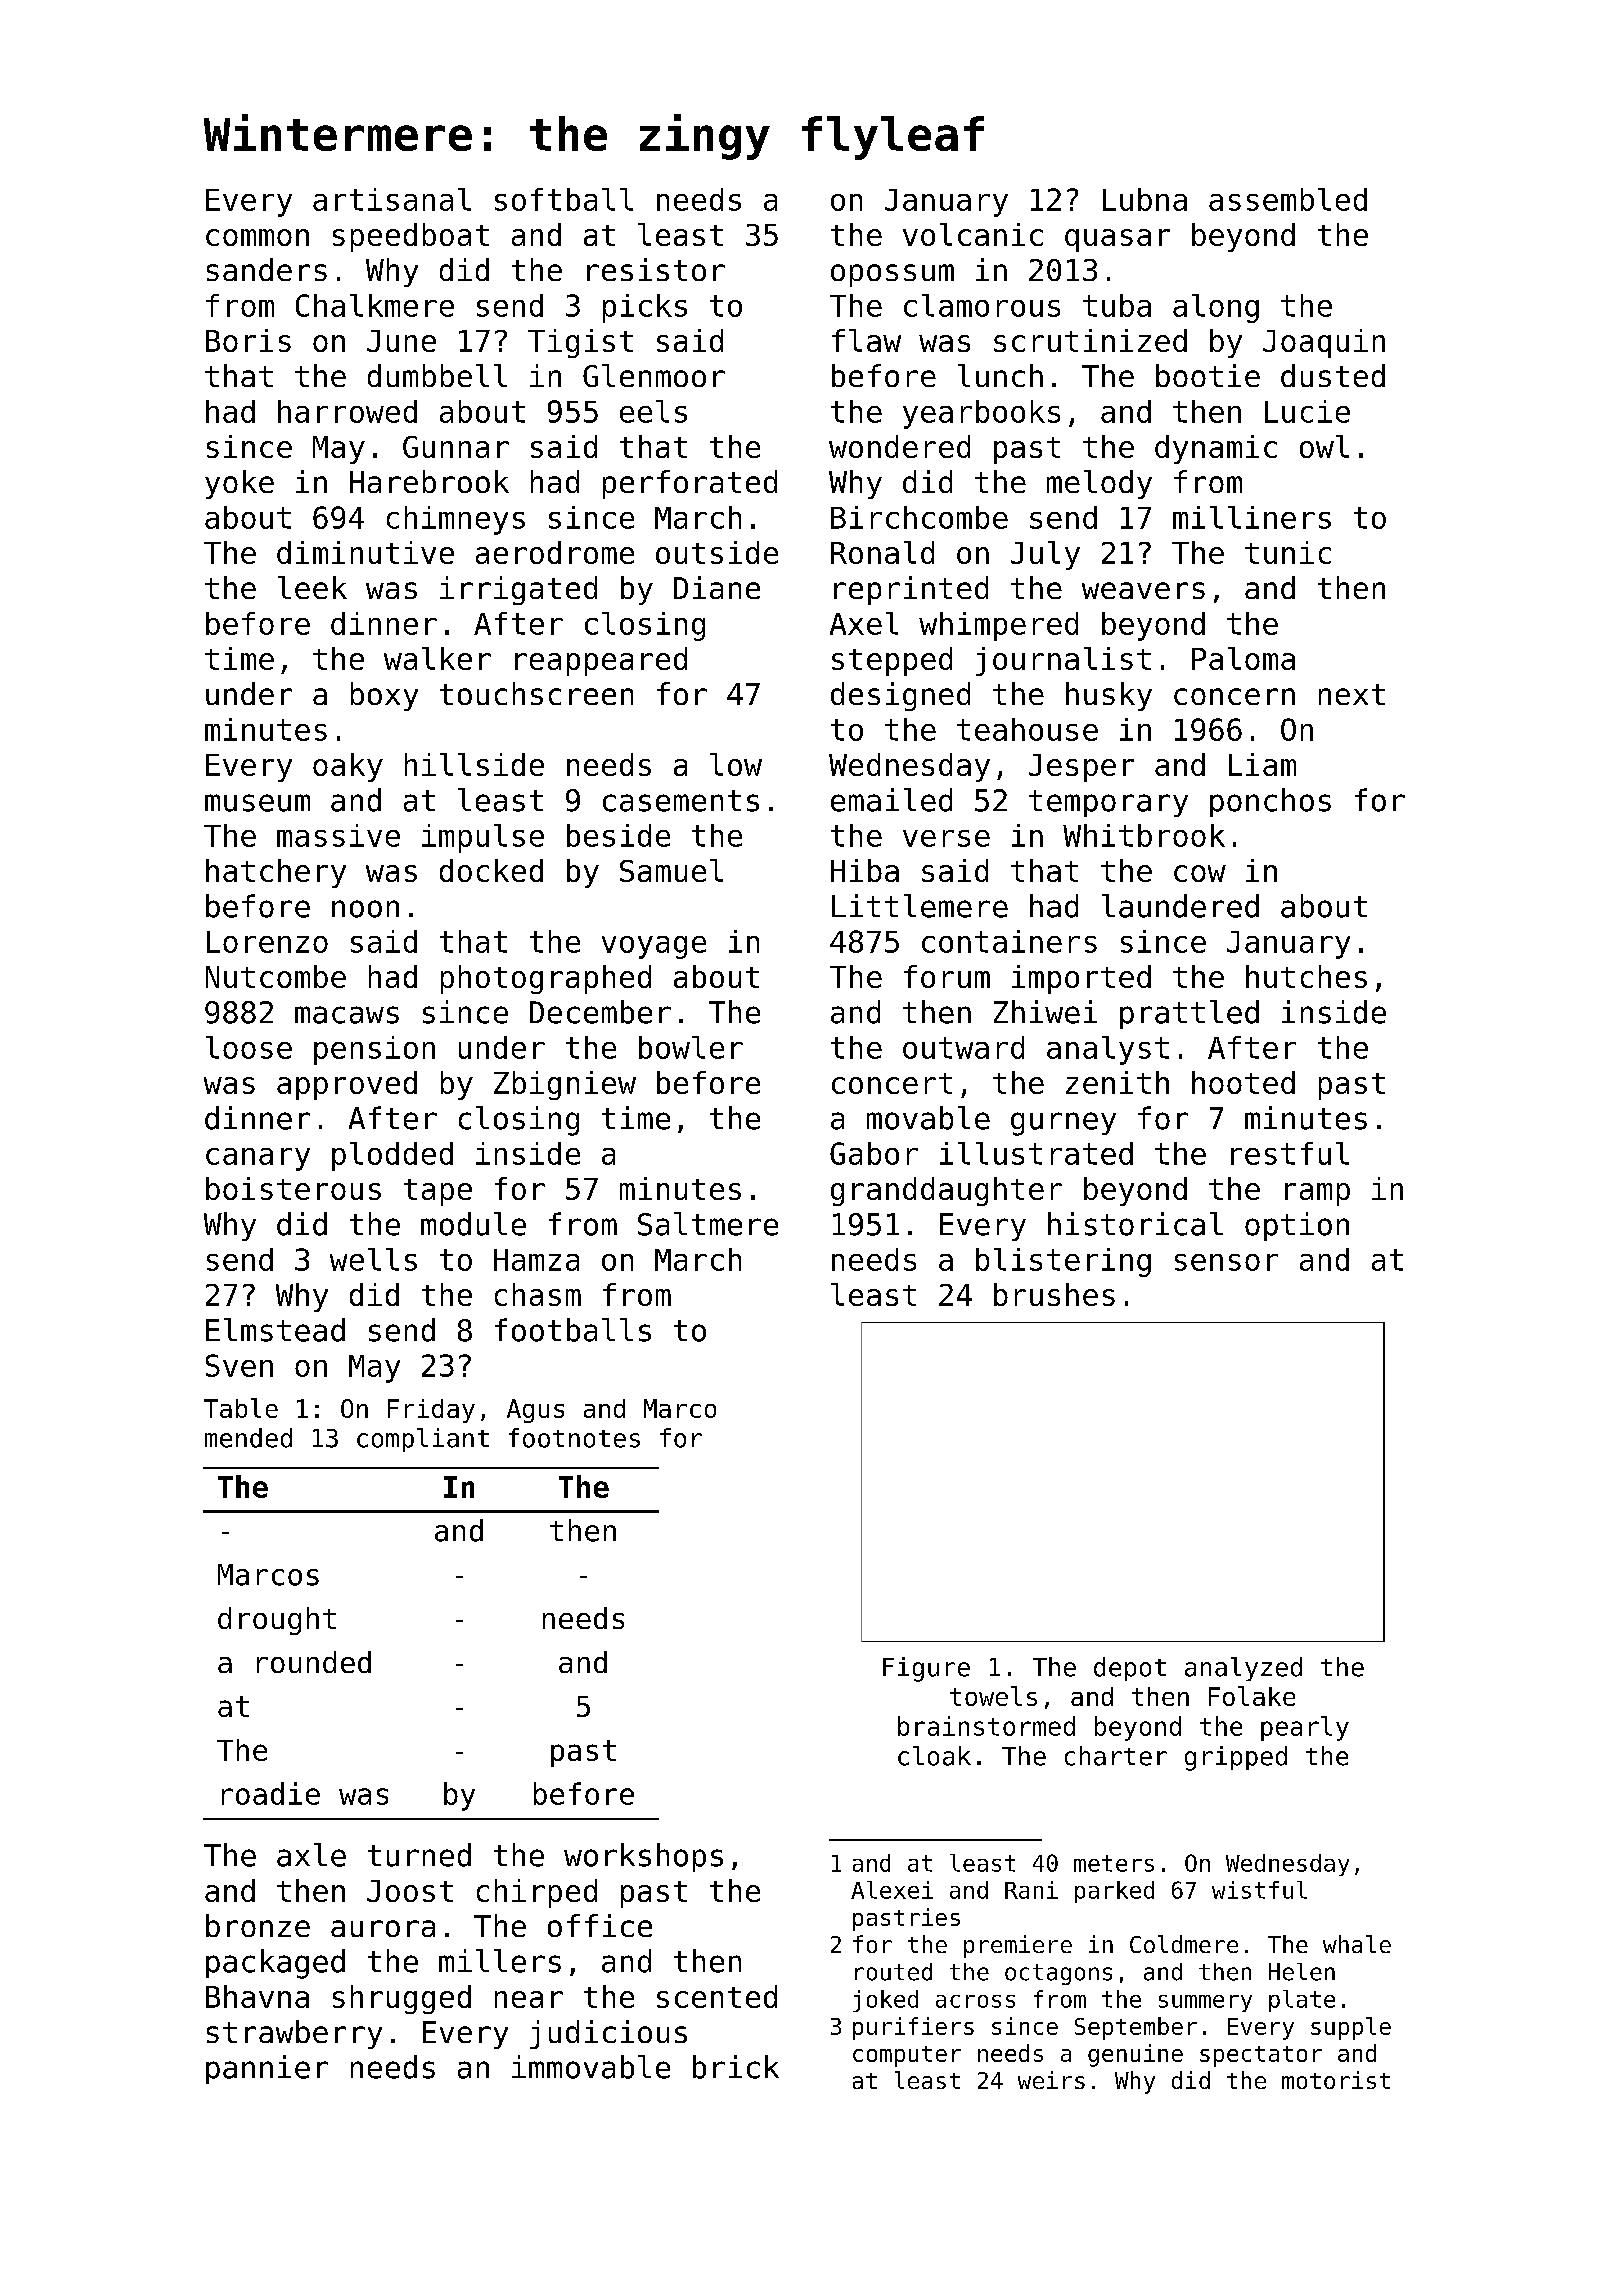 The image size is (1620, 2292). Describe the element at coordinates (423, 1440) in the page. I see `compliant` at that location.
